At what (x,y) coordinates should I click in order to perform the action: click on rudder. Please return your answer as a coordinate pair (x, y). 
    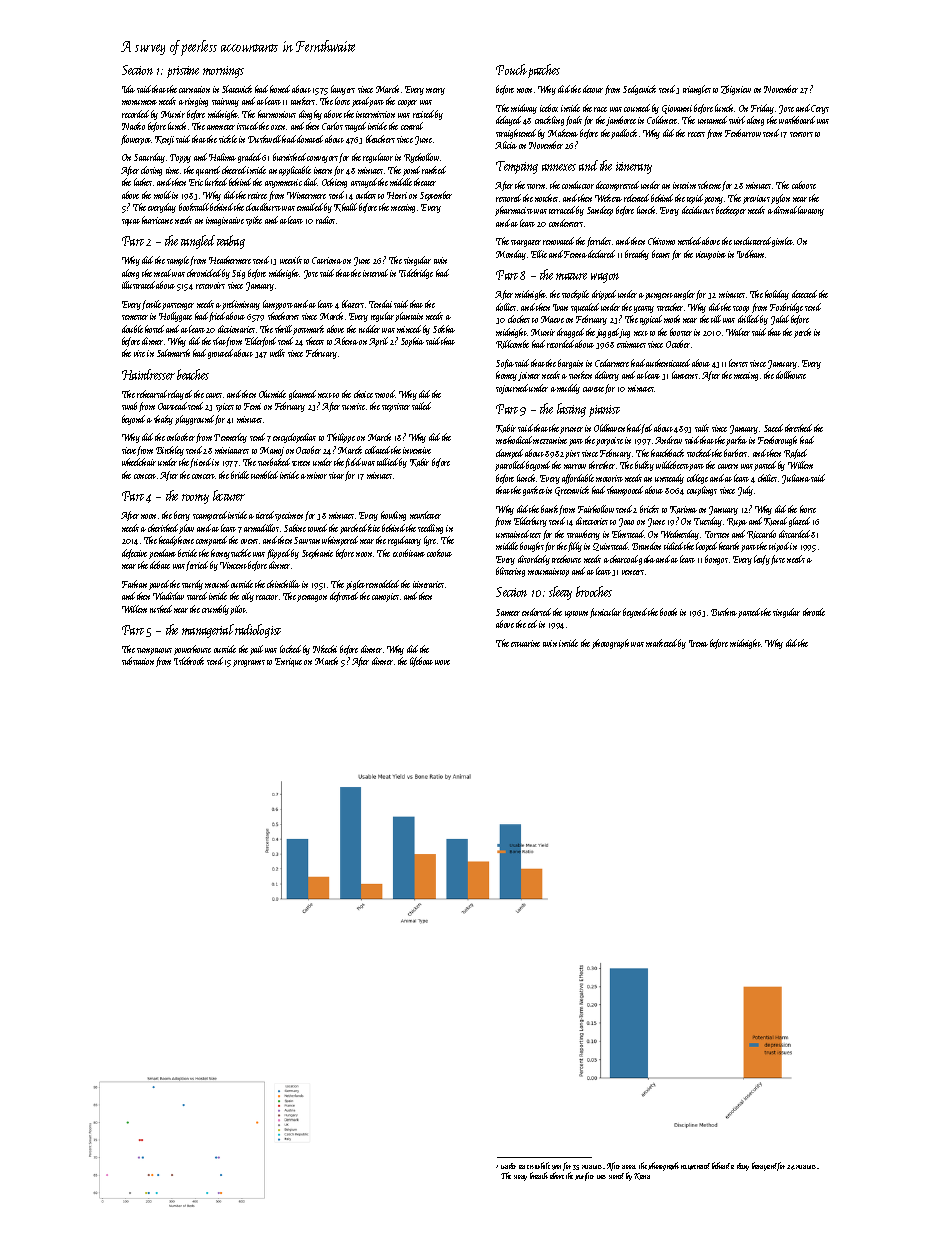
    Looking at the image, I should click on (369, 329).
